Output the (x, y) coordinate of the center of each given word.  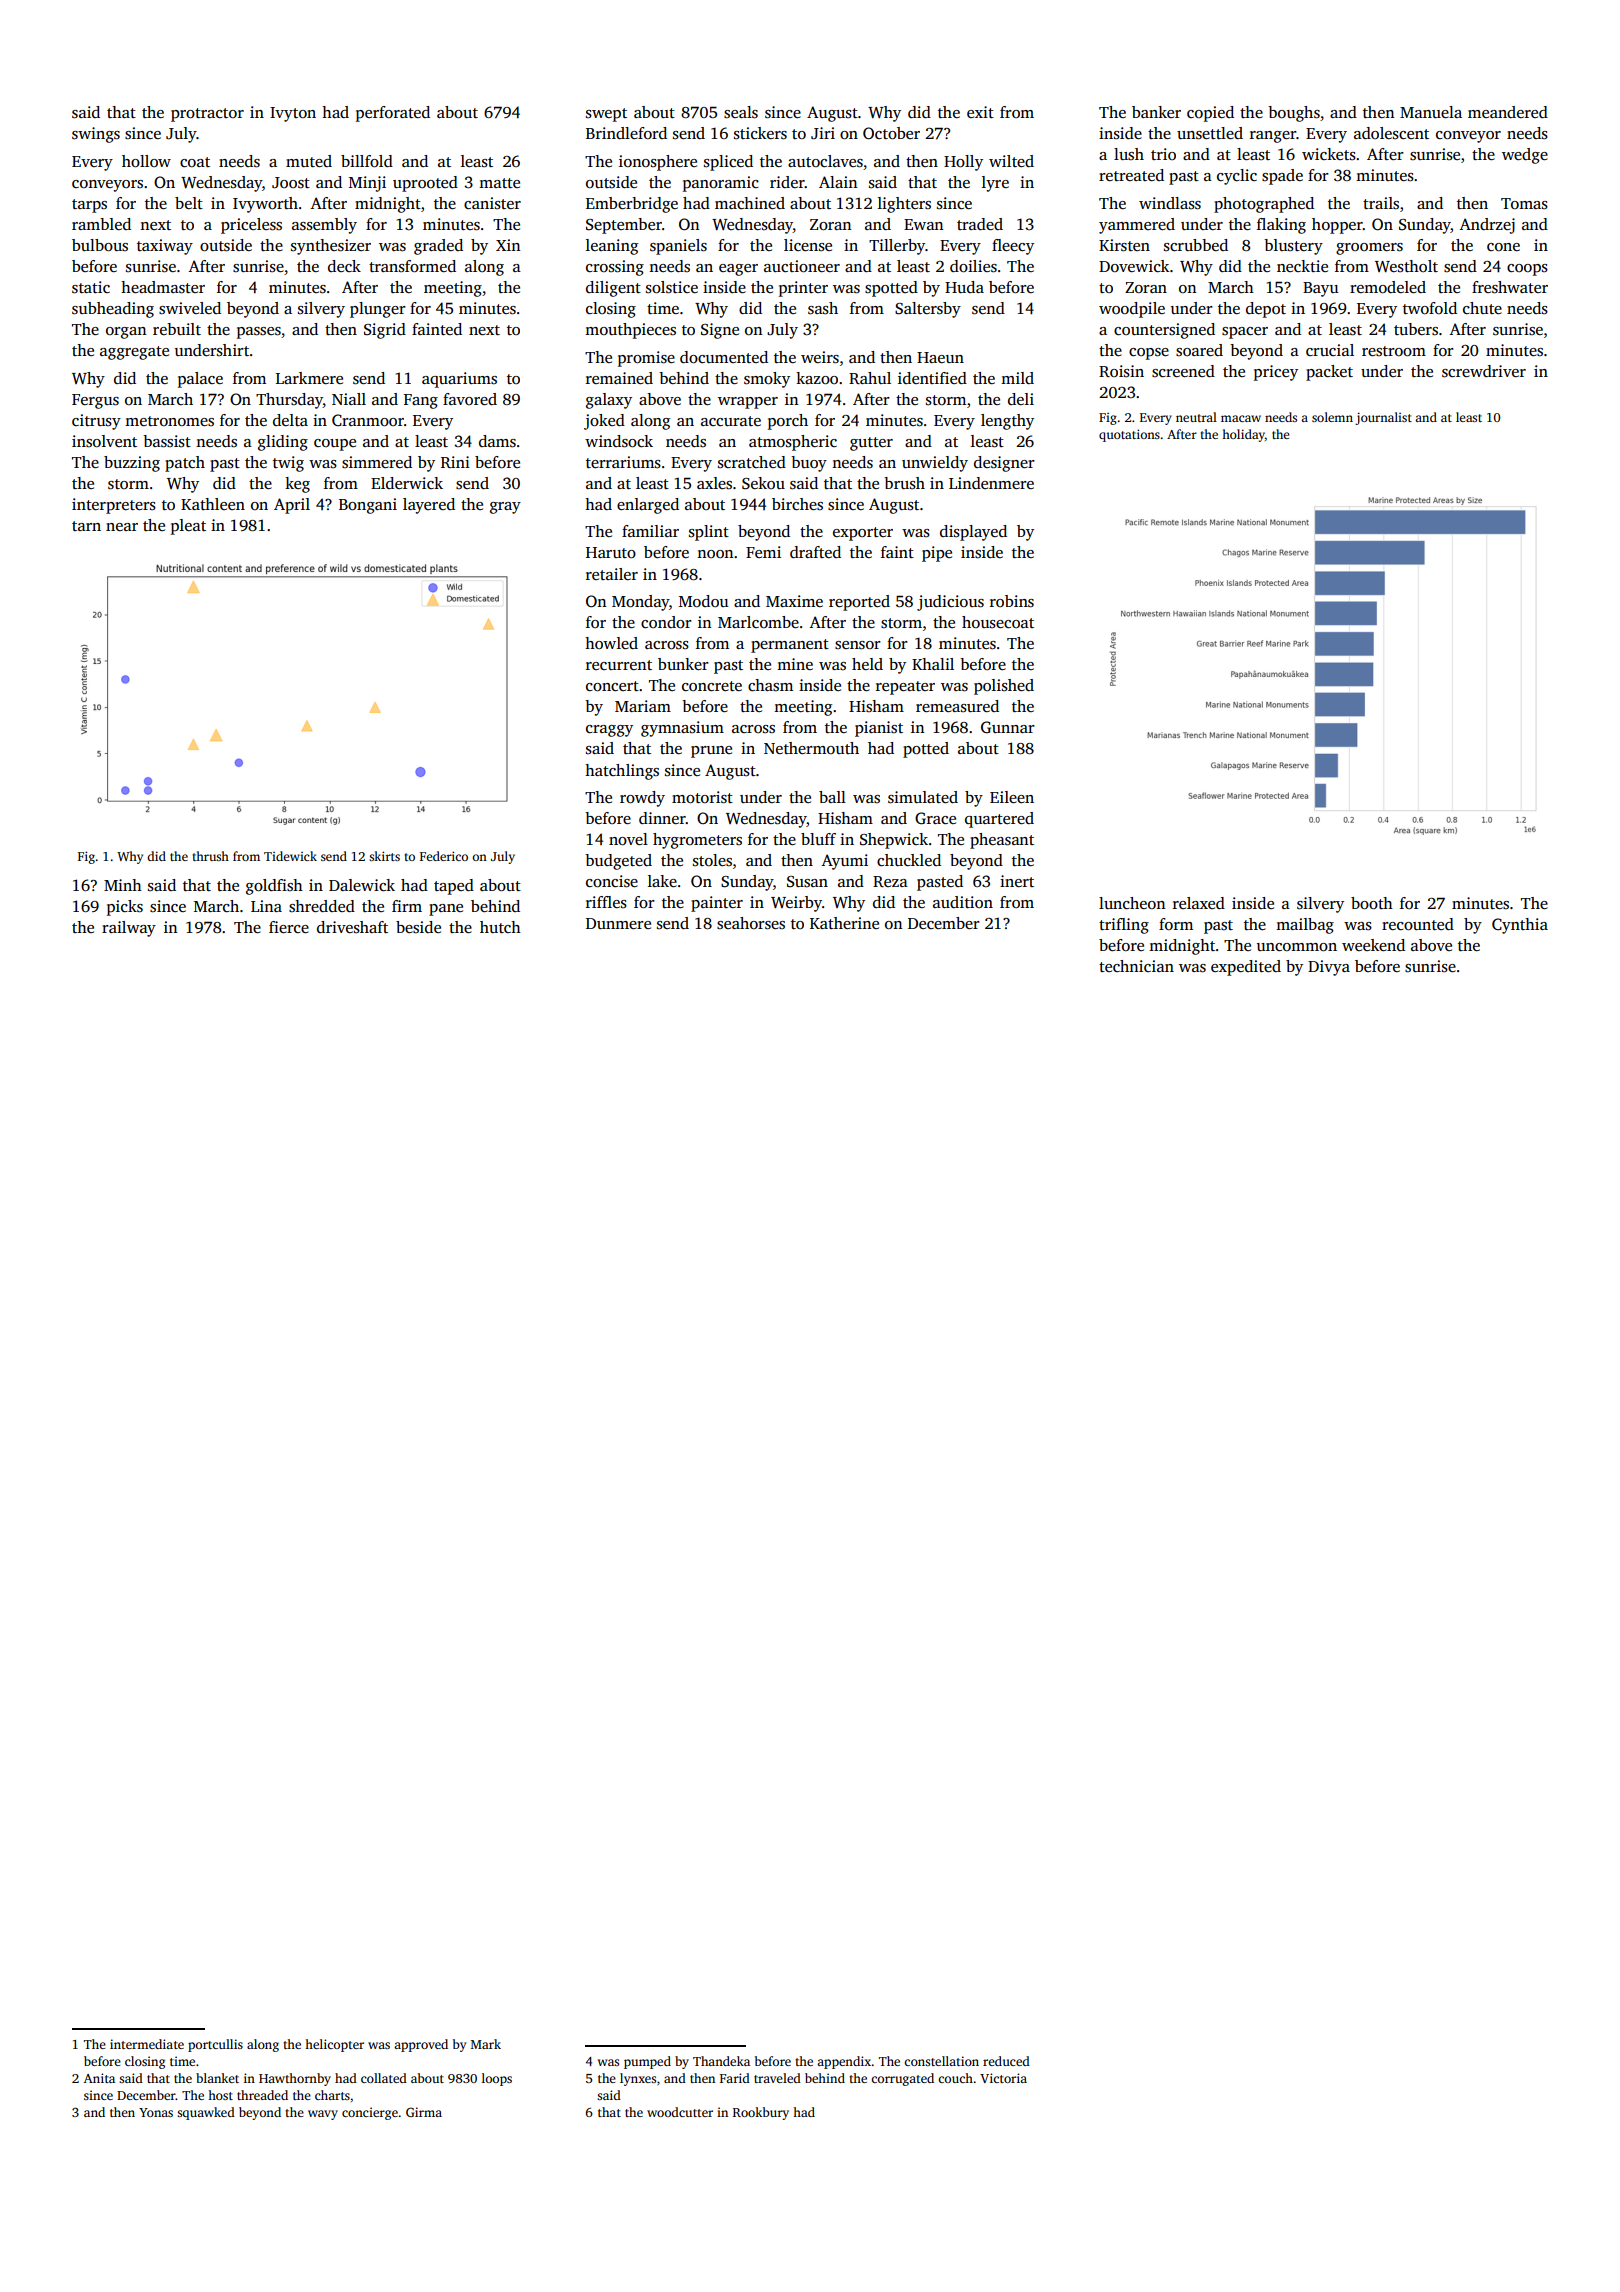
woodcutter (680, 2112)
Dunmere (618, 923)
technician (1136, 966)
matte (499, 183)
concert (612, 686)
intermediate (147, 2044)
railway (129, 929)
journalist (1383, 418)
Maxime (794, 601)
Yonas (156, 2112)
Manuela (1431, 112)
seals (741, 112)
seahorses (751, 923)
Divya (1329, 968)
